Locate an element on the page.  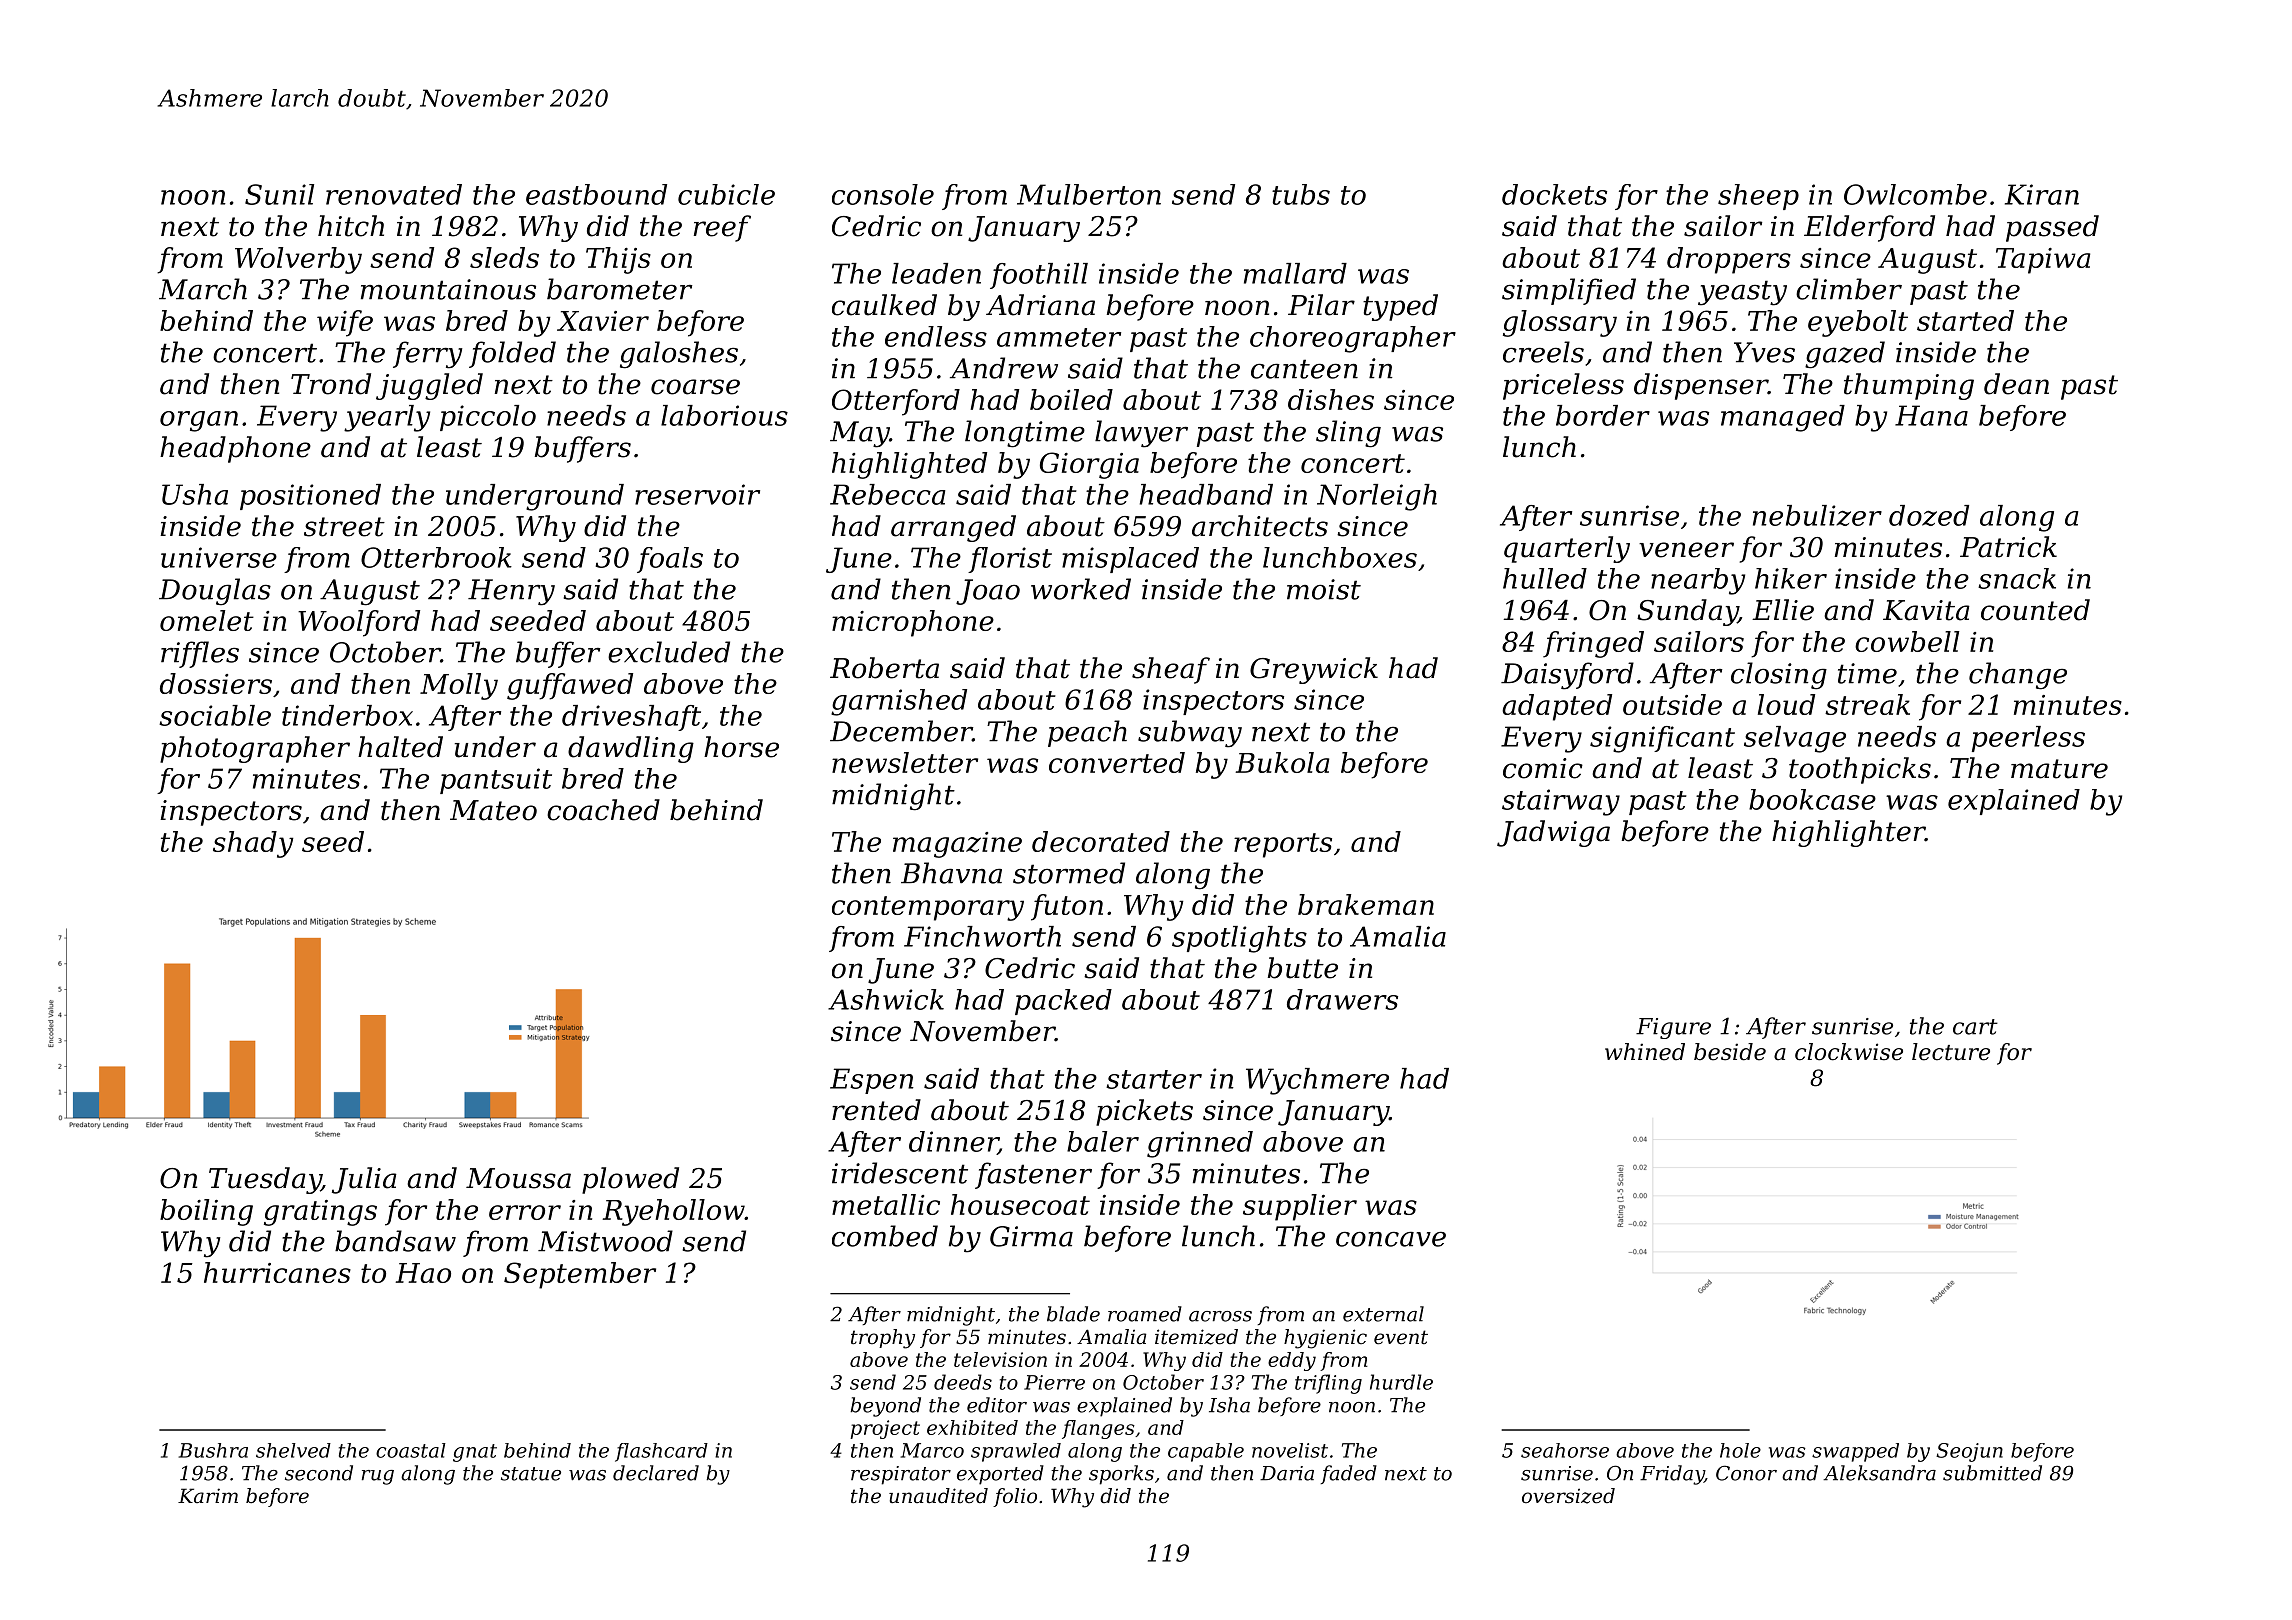
Owlcombe is located at coordinates (1915, 194).
